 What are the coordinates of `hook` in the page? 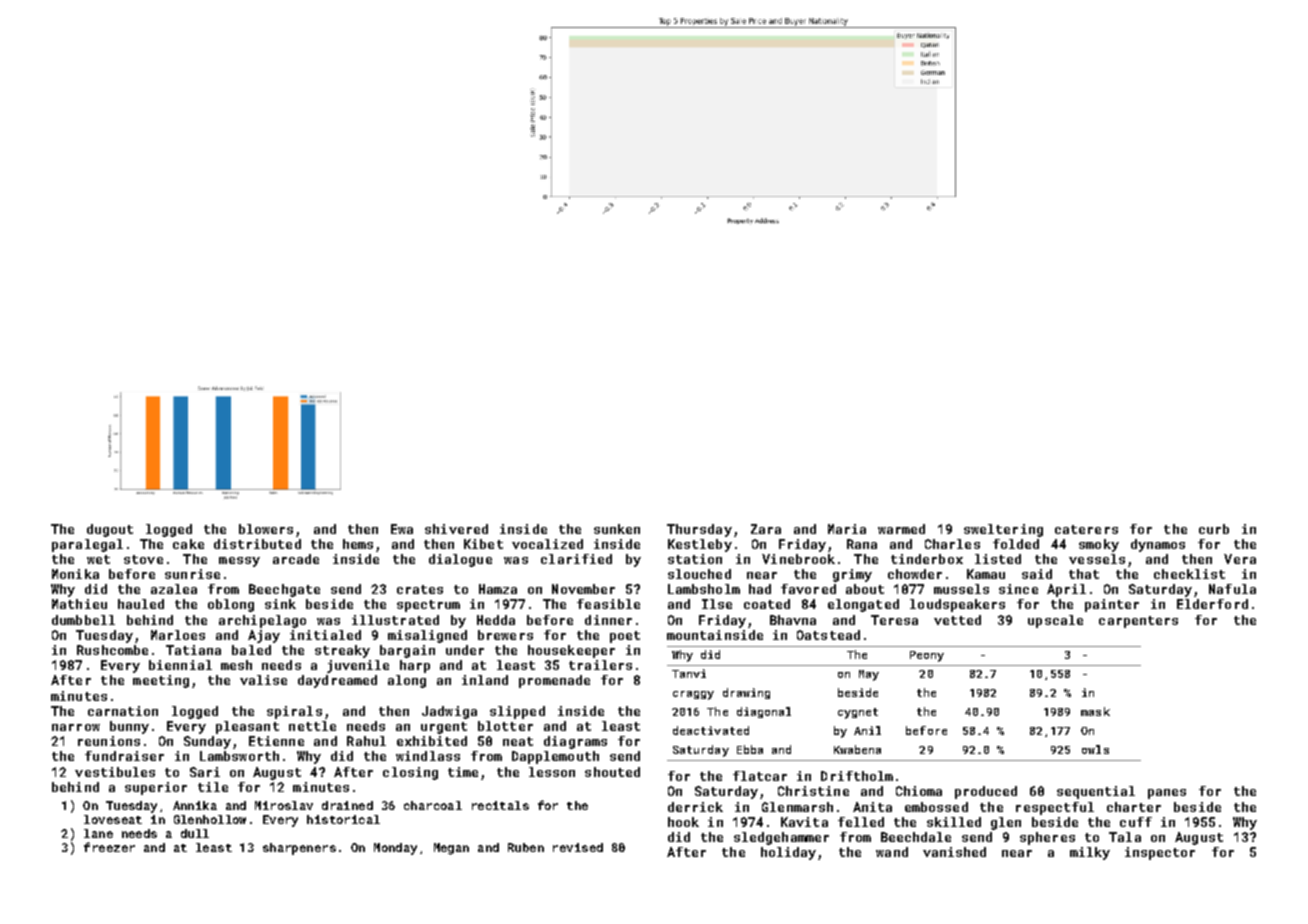 It's located at (683, 822).
